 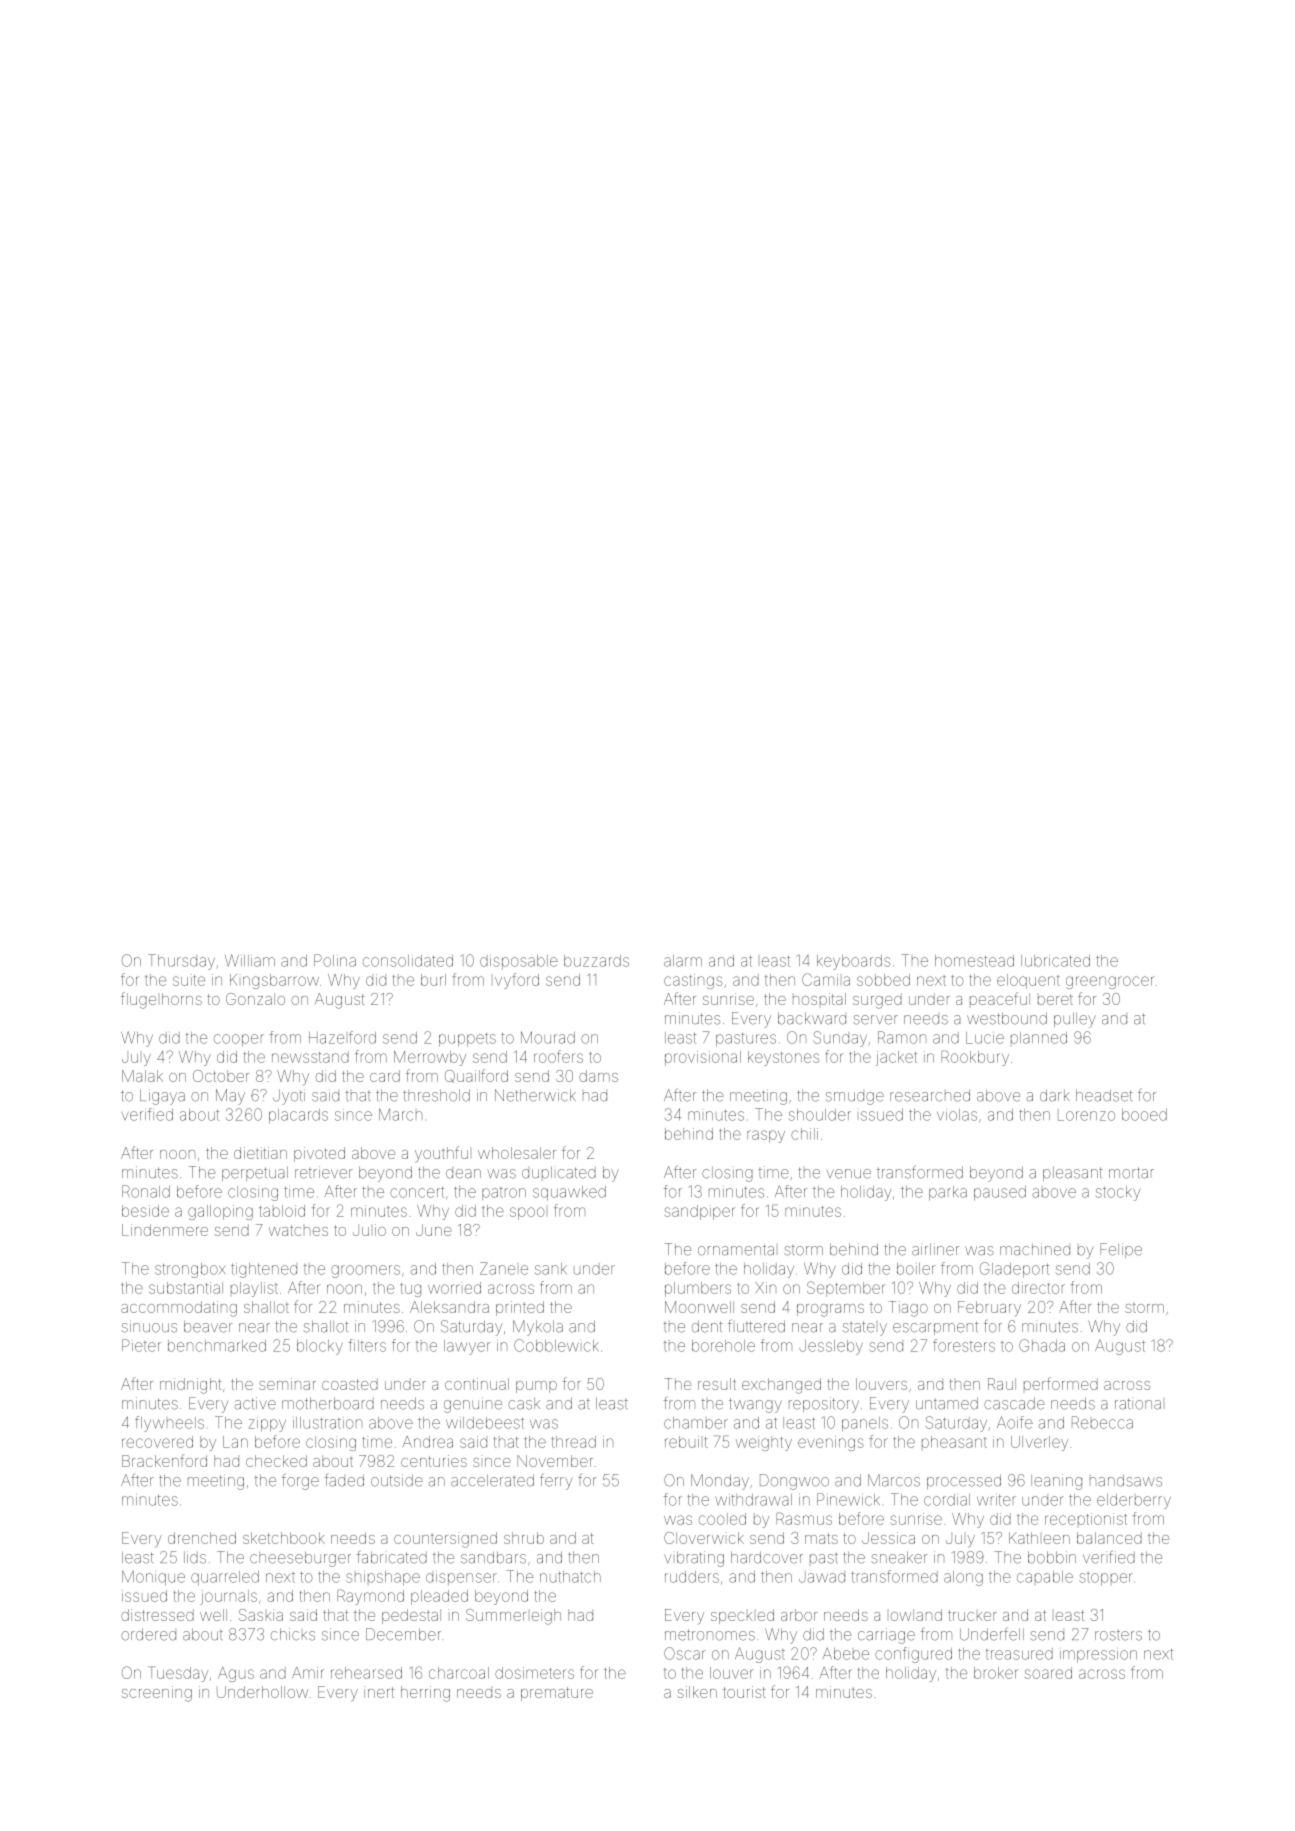 What do you see at coordinates (697, 1692) in the document?
I see `silken` at bounding box center [697, 1692].
